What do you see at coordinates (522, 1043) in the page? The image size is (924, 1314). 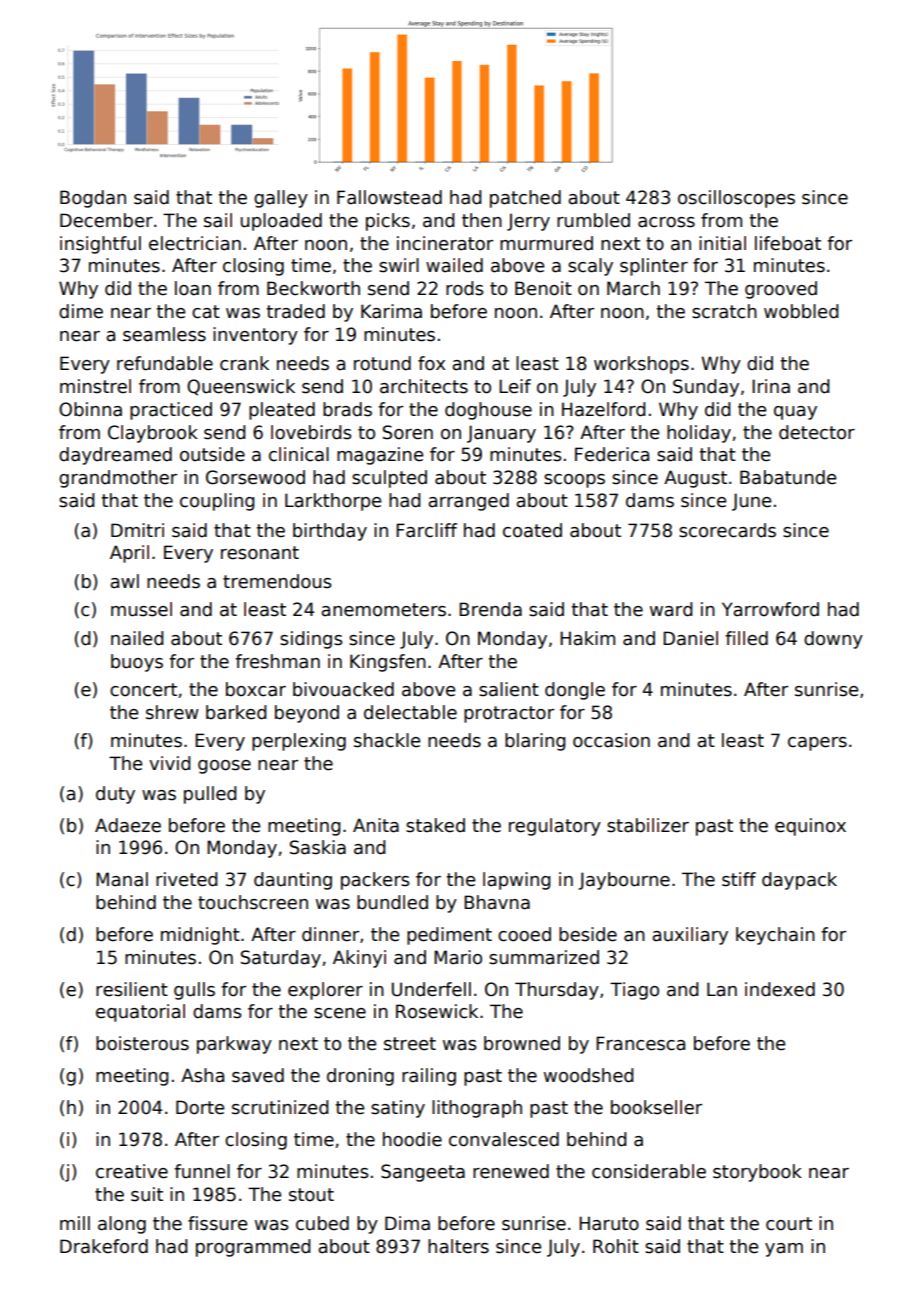 I see `browned` at bounding box center [522, 1043].
